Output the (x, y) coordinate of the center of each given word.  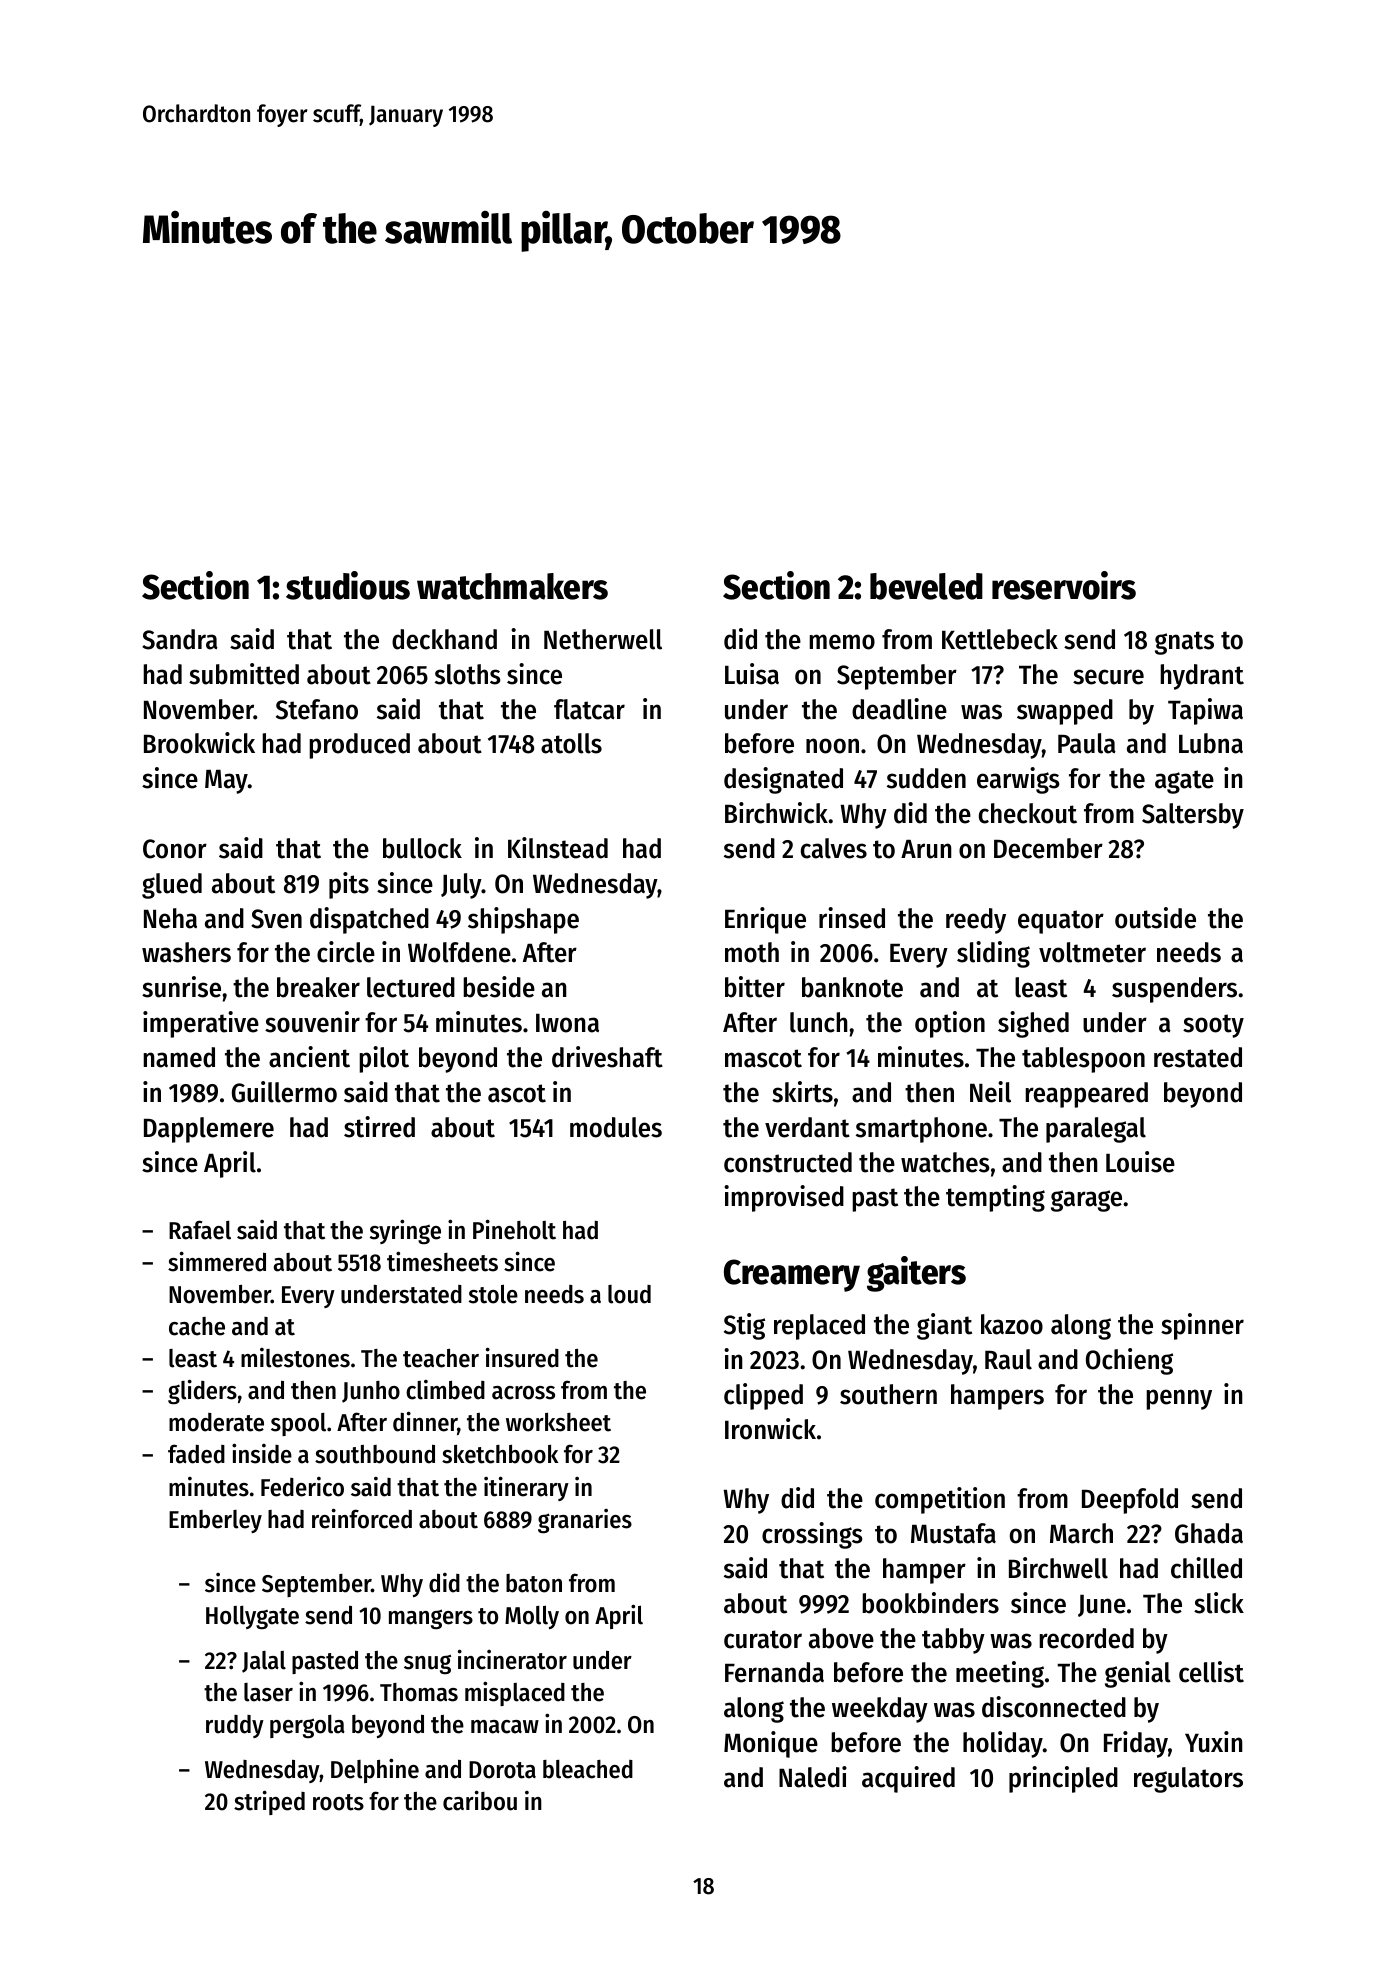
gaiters (916, 1274)
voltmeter (1092, 952)
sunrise (181, 987)
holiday (1003, 1744)
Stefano (317, 709)
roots (338, 1802)
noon (832, 746)
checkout (1028, 813)
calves (834, 848)
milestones (295, 1358)
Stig (744, 1326)
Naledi (813, 1777)
